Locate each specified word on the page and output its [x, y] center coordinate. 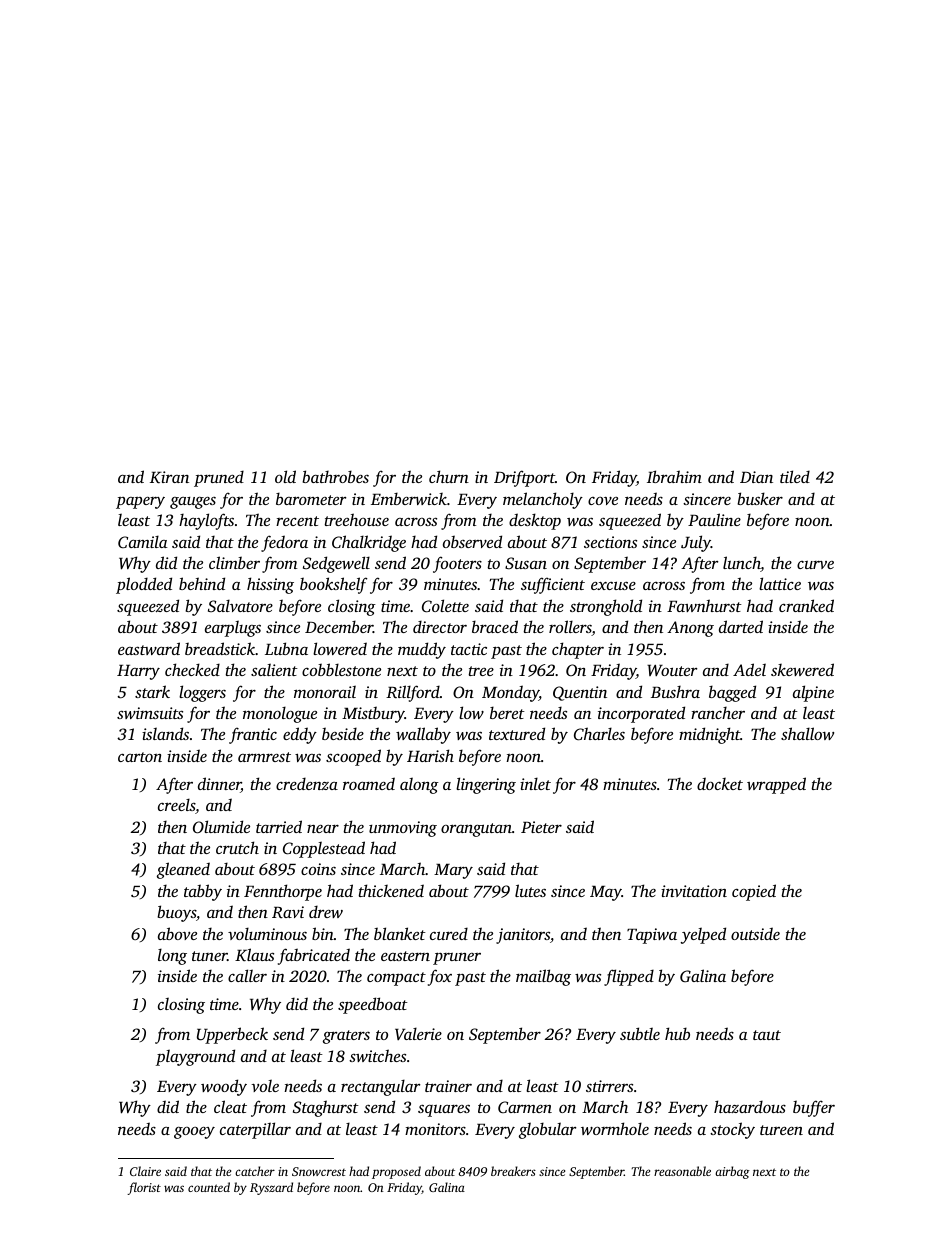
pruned [219, 478]
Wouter [672, 670]
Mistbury [373, 714]
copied [754, 892]
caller [247, 975]
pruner [457, 958]
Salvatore [240, 605]
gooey [194, 1133]
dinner [219, 785]
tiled [795, 476]
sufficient [553, 585]
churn [449, 476]
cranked [806, 605]
